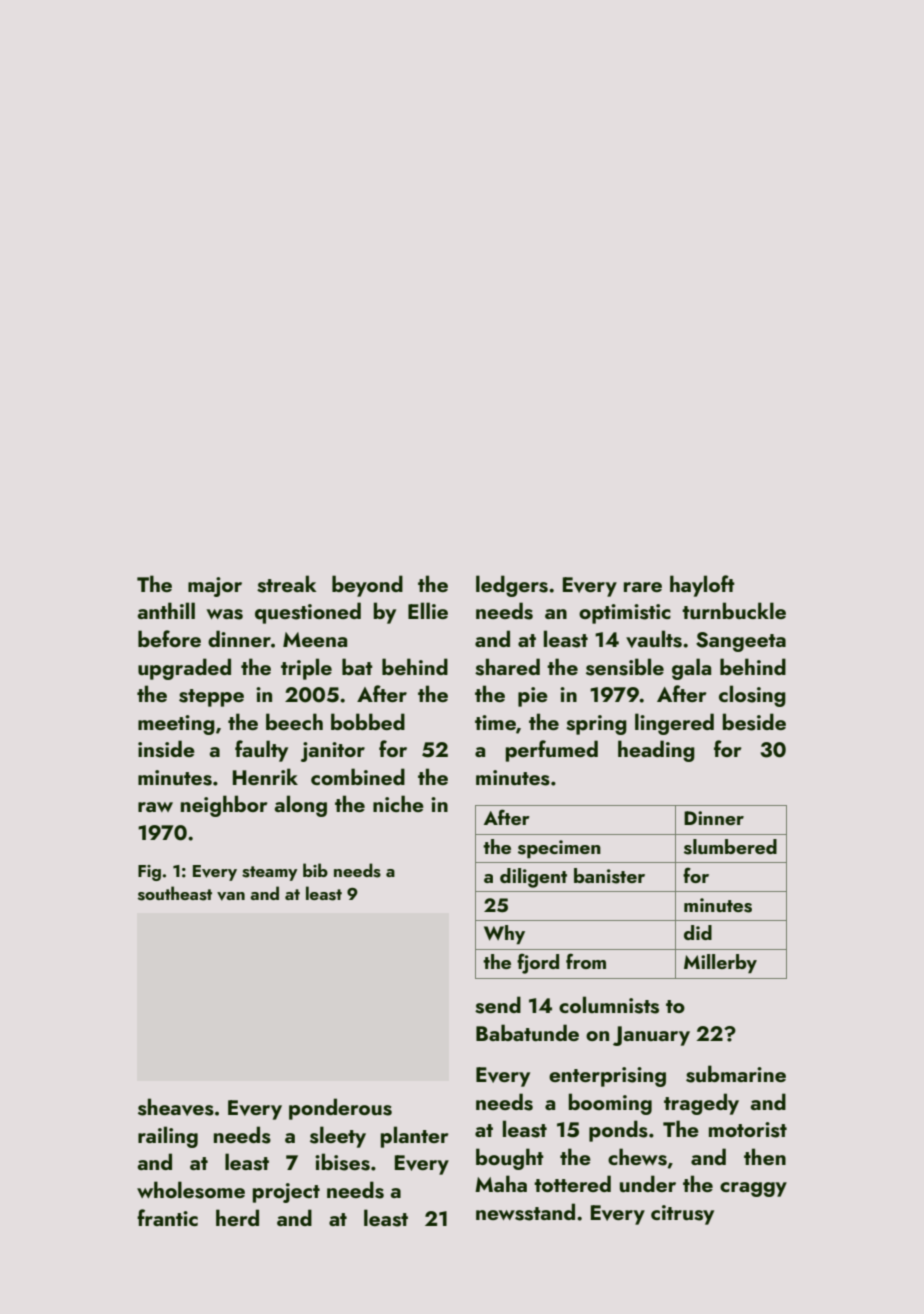 The height and width of the screenshot is (1314, 924). I want to click on frantic, so click(167, 1217).
